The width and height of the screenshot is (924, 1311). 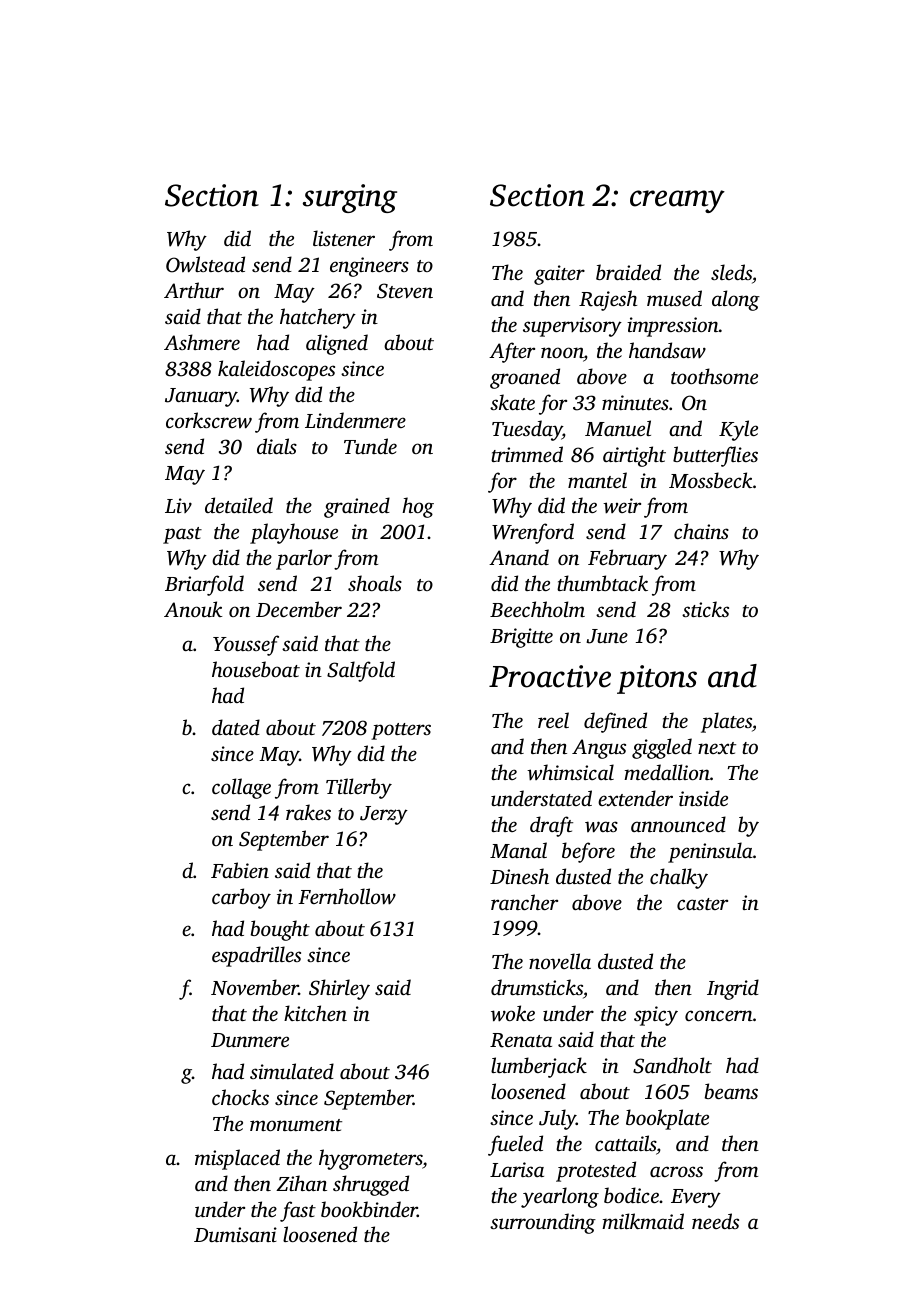 What do you see at coordinates (715, 456) in the screenshot?
I see `butterflies` at bounding box center [715, 456].
